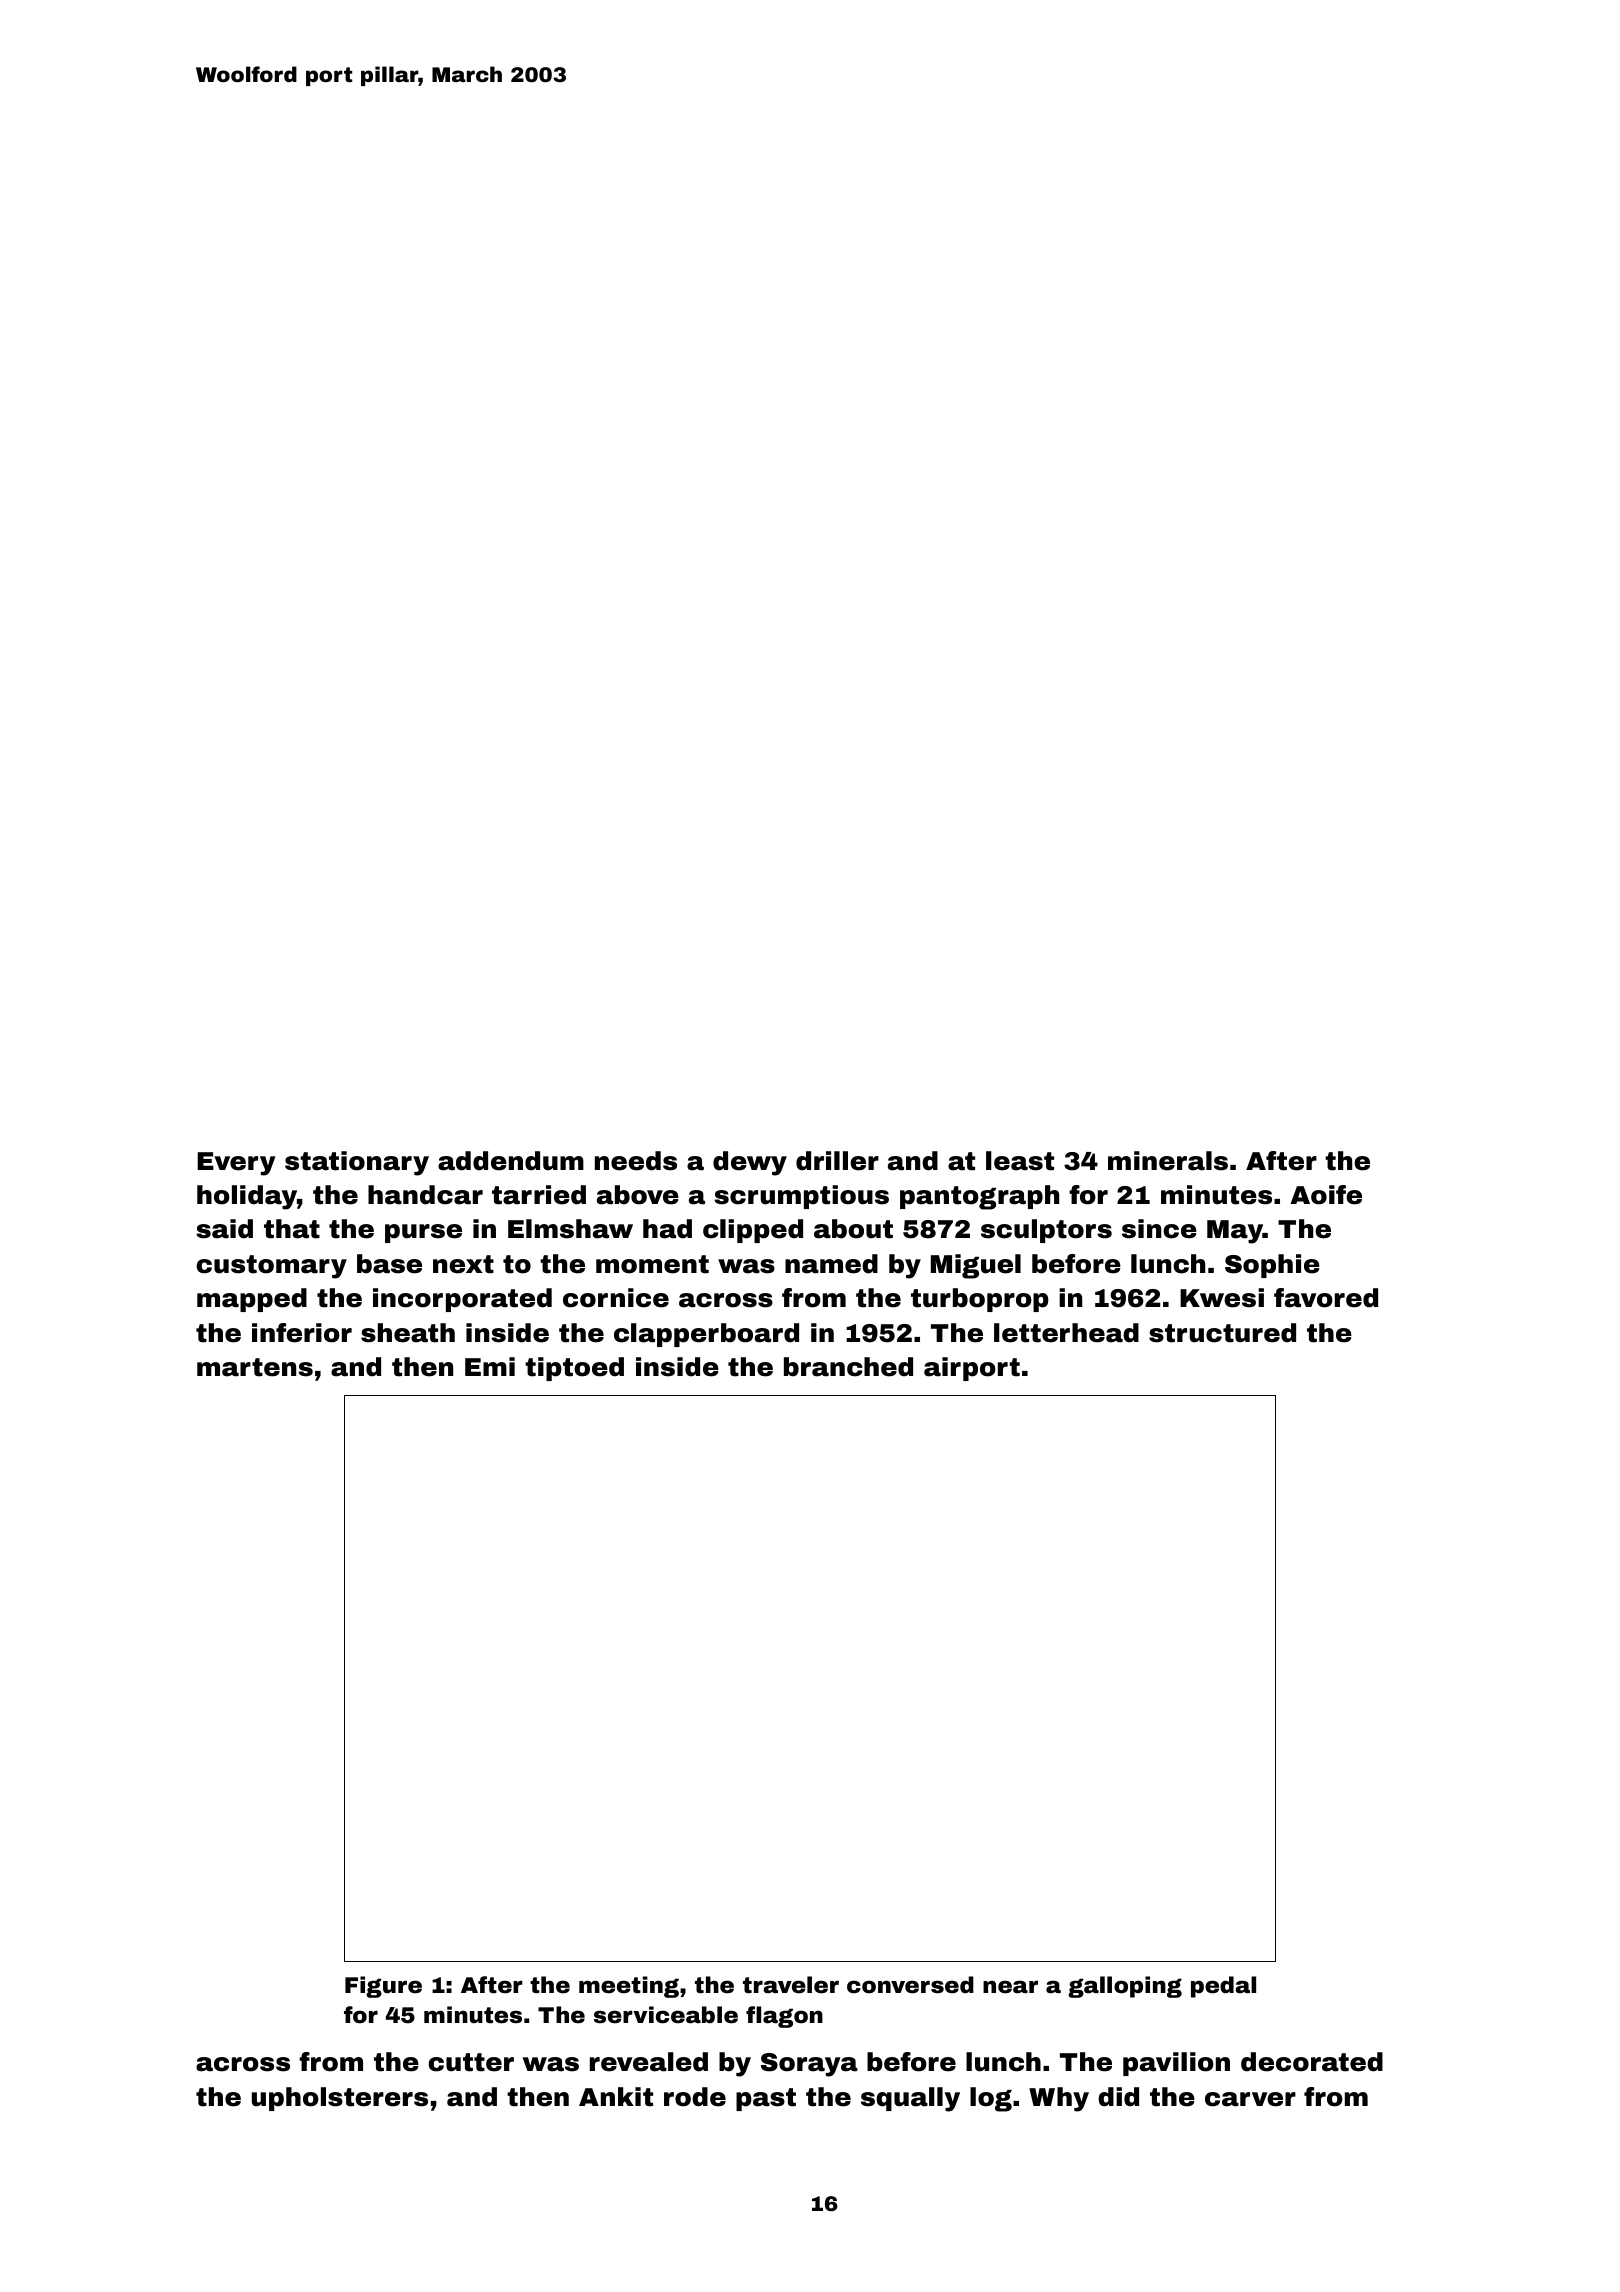 This document has height=2292, width=1620. Describe the element at coordinates (667, 1229) in the document. I see `had` at that location.
